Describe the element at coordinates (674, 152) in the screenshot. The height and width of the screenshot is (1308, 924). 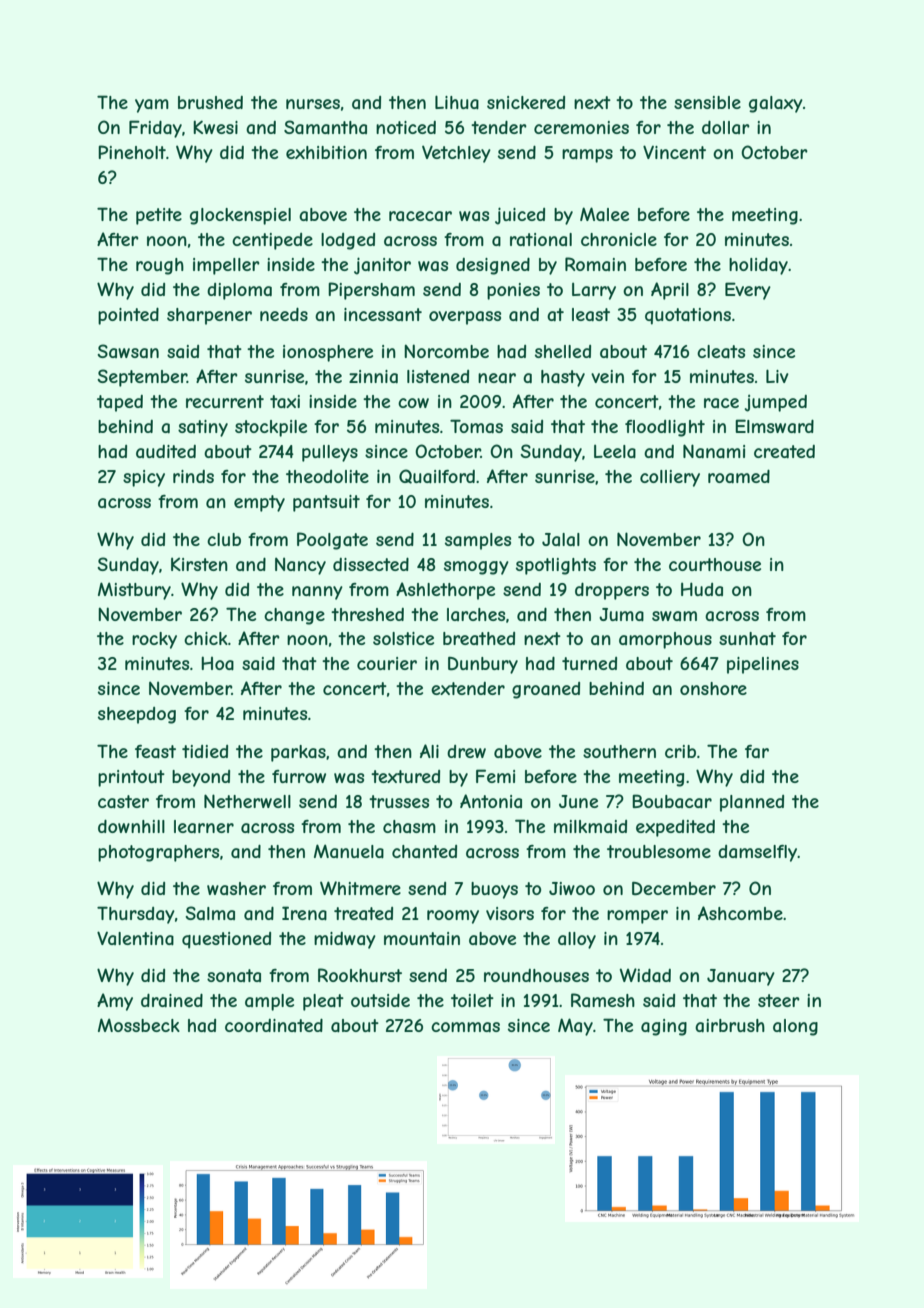
I see `Vincent` at that location.
